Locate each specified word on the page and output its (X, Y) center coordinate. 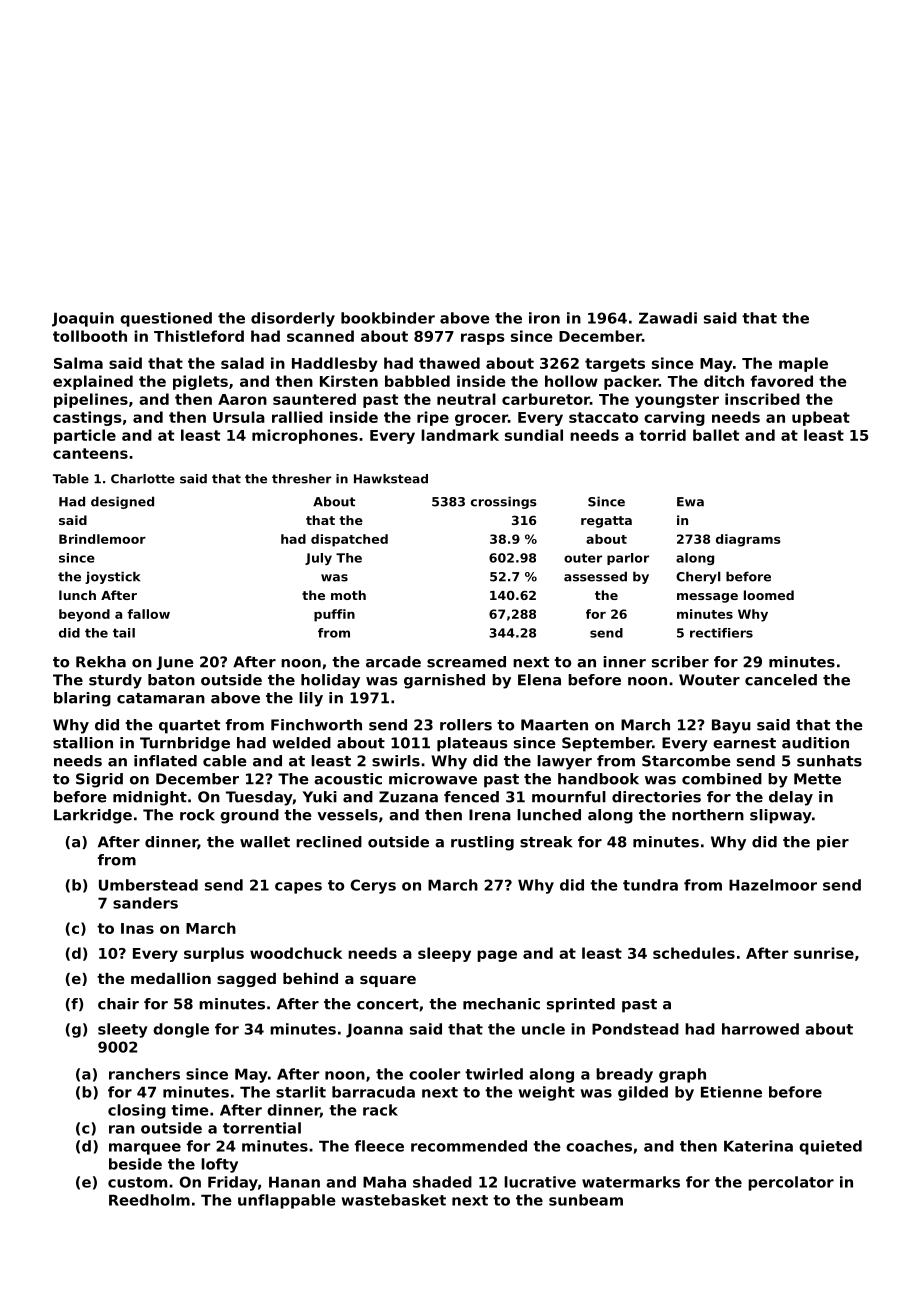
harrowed (760, 1029)
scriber (680, 662)
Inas (137, 928)
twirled (494, 1074)
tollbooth (90, 336)
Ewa (690, 502)
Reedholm (149, 1200)
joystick (112, 577)
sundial (534, 435)
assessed (595, 576)
